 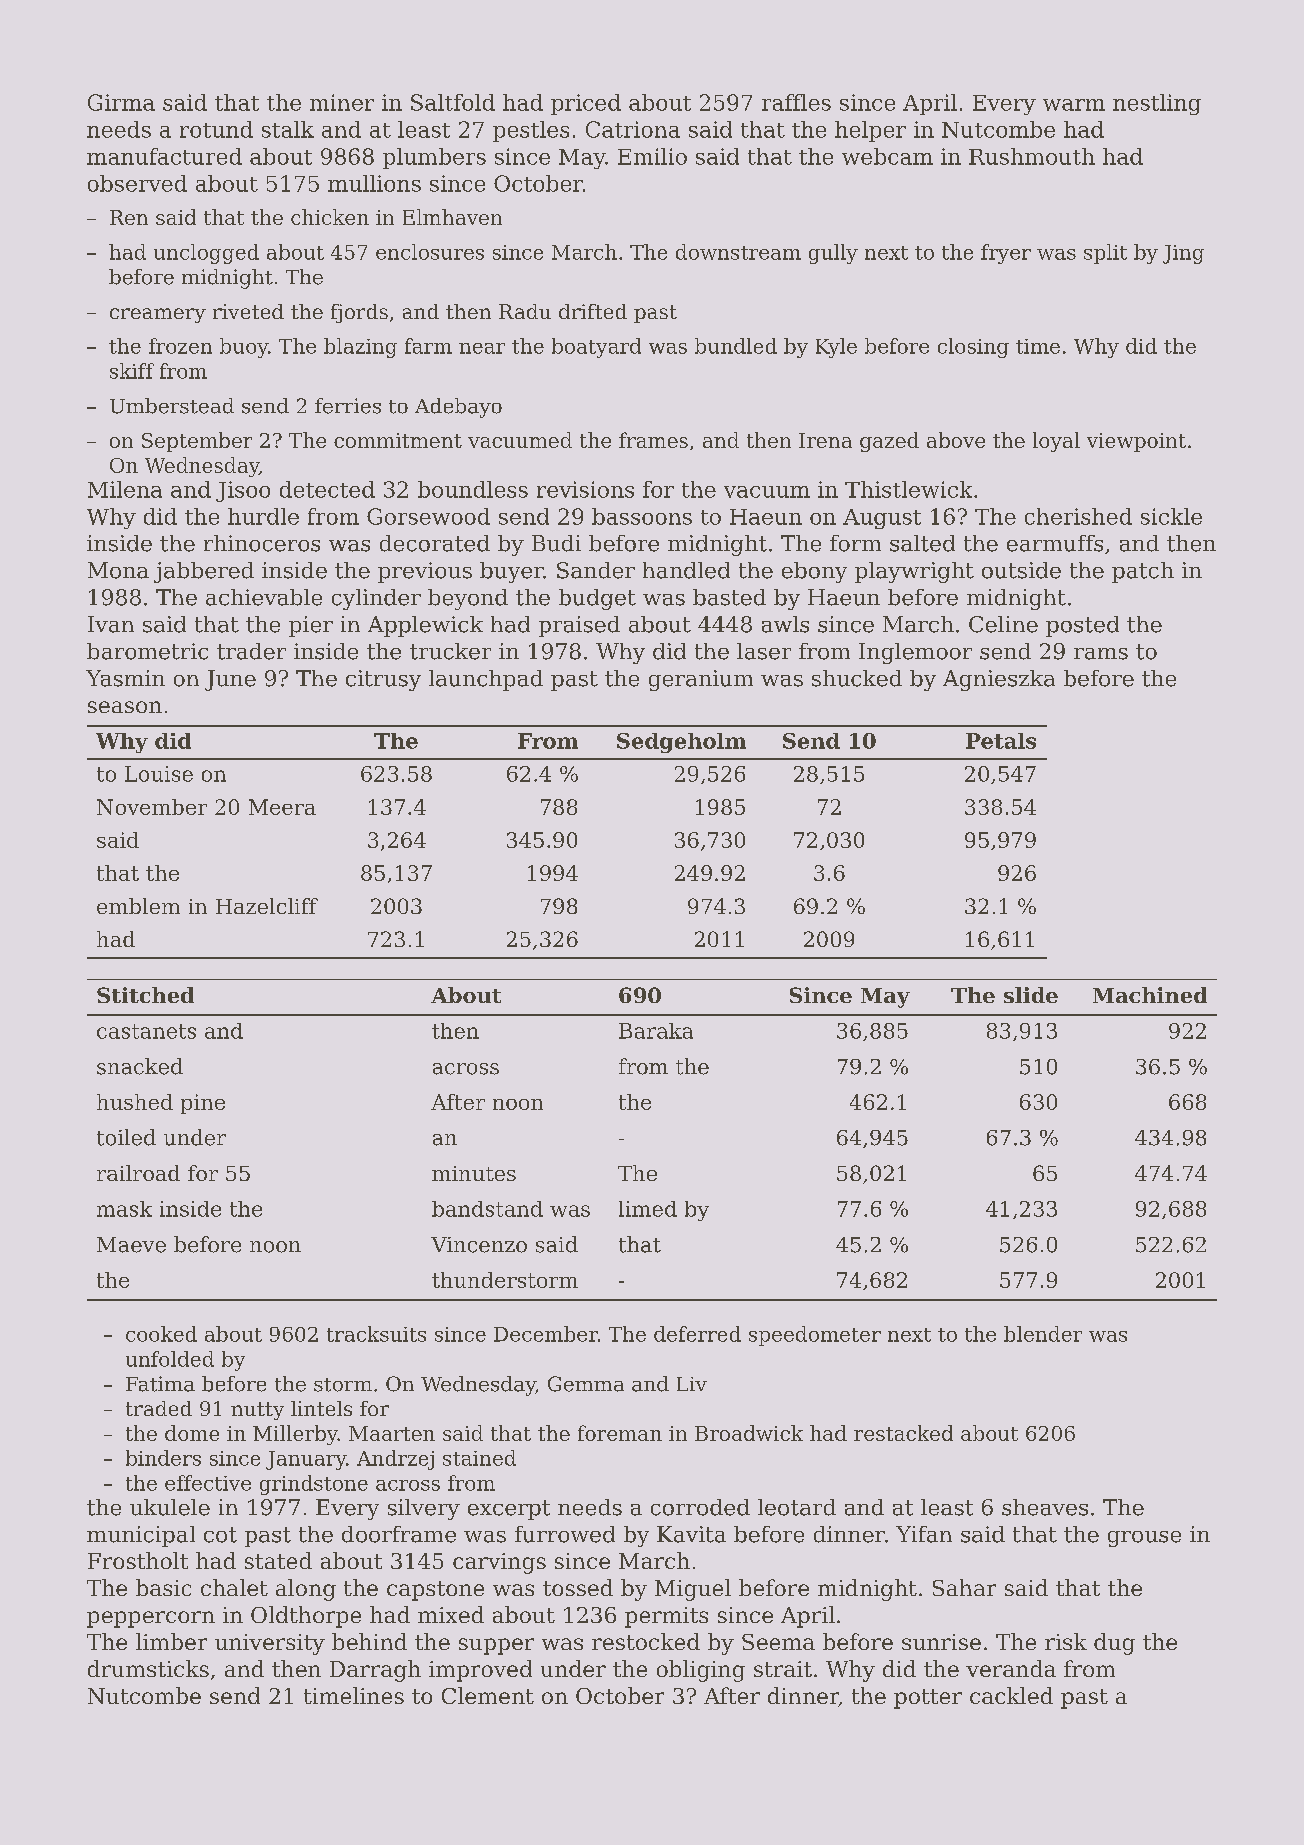 I want to click on stained, so click(x=479, y=1458).
